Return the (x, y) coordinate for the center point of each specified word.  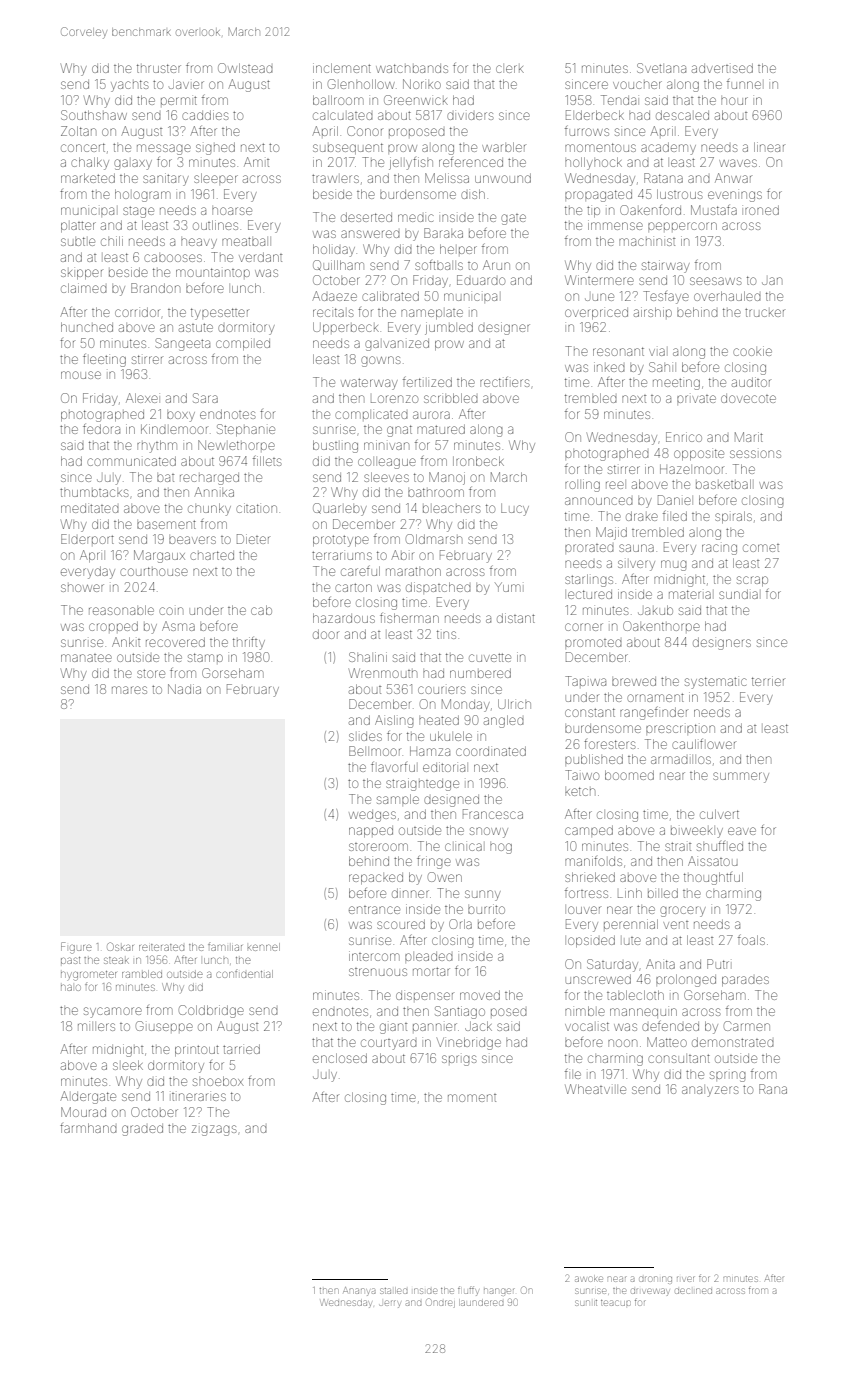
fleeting (104, 360)
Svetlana (661, 68)
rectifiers (504, 382)
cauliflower (703, 744)
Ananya (359, 1291)
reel (615, 485)
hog (501, 848)
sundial (738, 594)
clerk (510, 69)
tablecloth (635, 995)
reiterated (161, 947)
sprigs (459, 1060)
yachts (129, 86)
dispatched (438, 587)
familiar (225, 947)
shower (82, 588)
